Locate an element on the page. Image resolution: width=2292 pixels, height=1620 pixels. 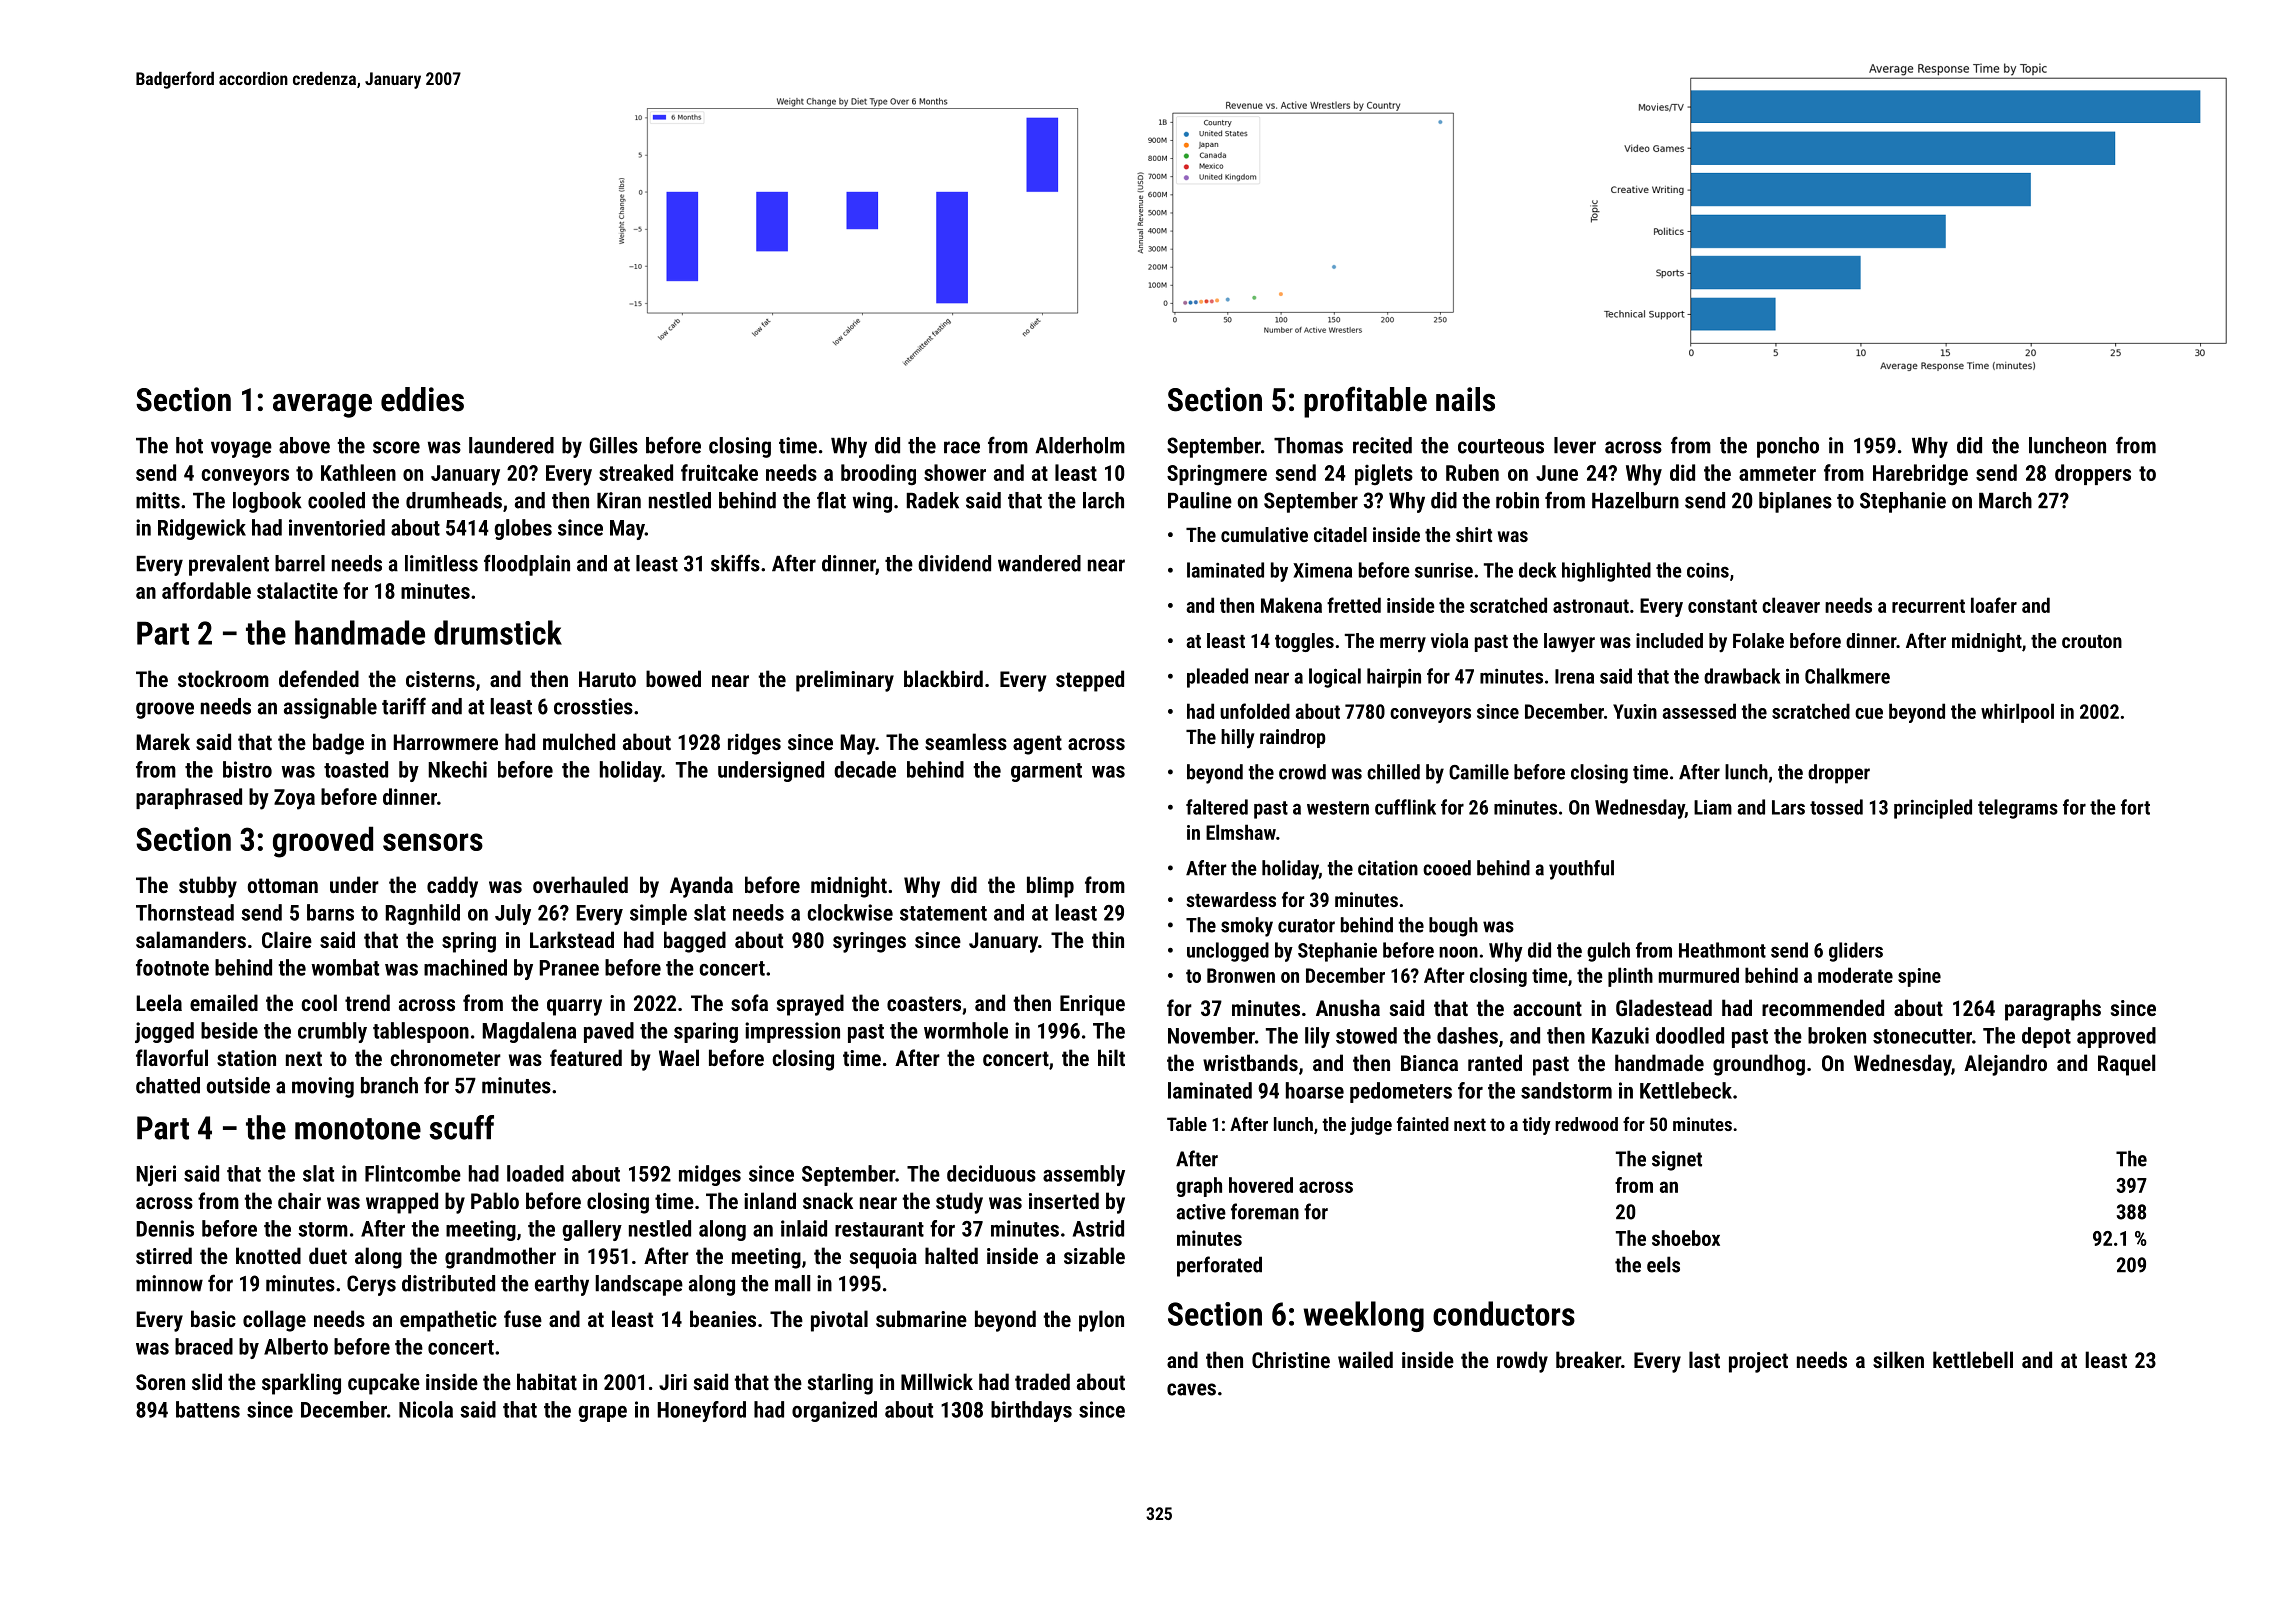
loafer is located at coordinates (1994, 605).
